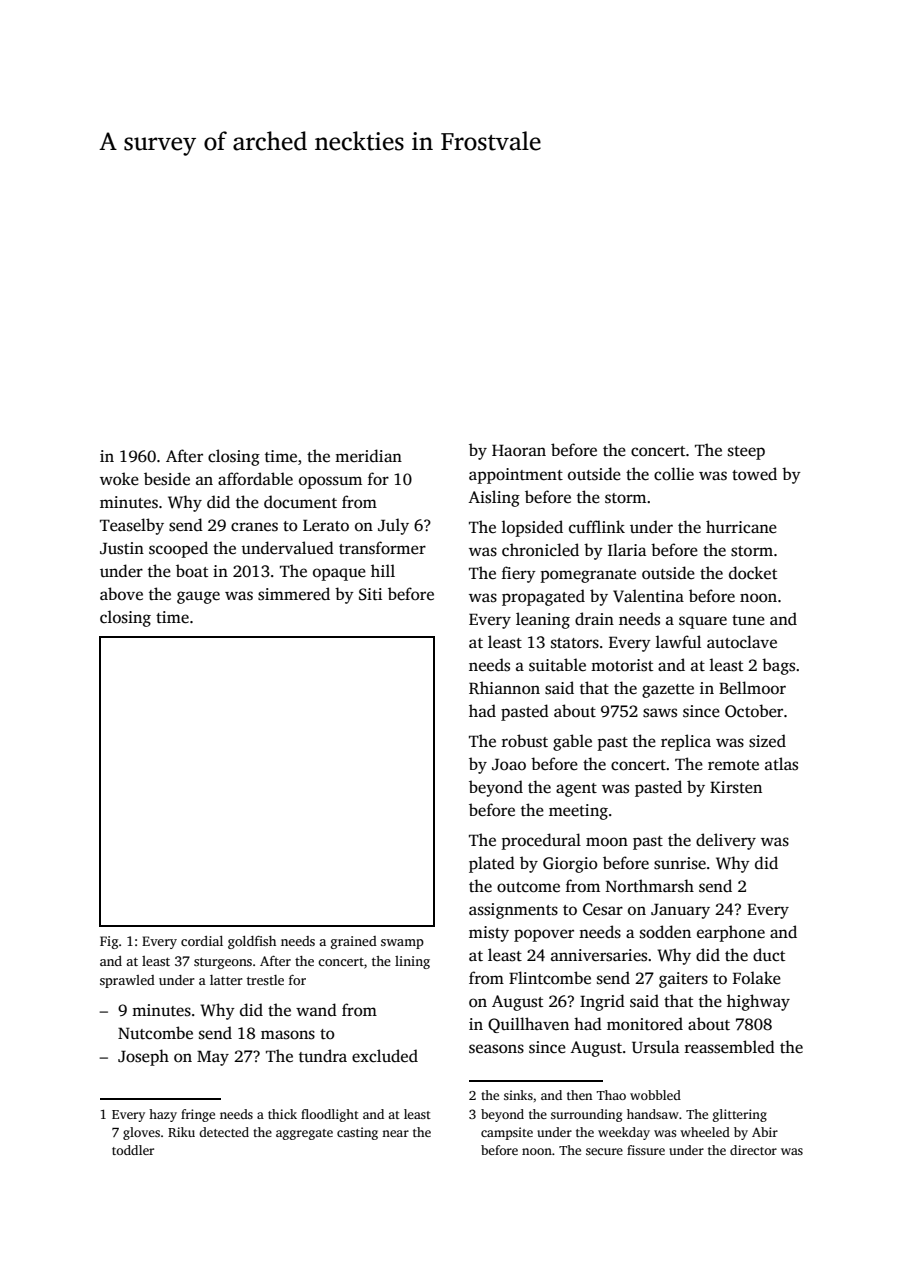 The height and width of the screenshot is (1283, 904). I want to click on collie, so click(674, 474).
